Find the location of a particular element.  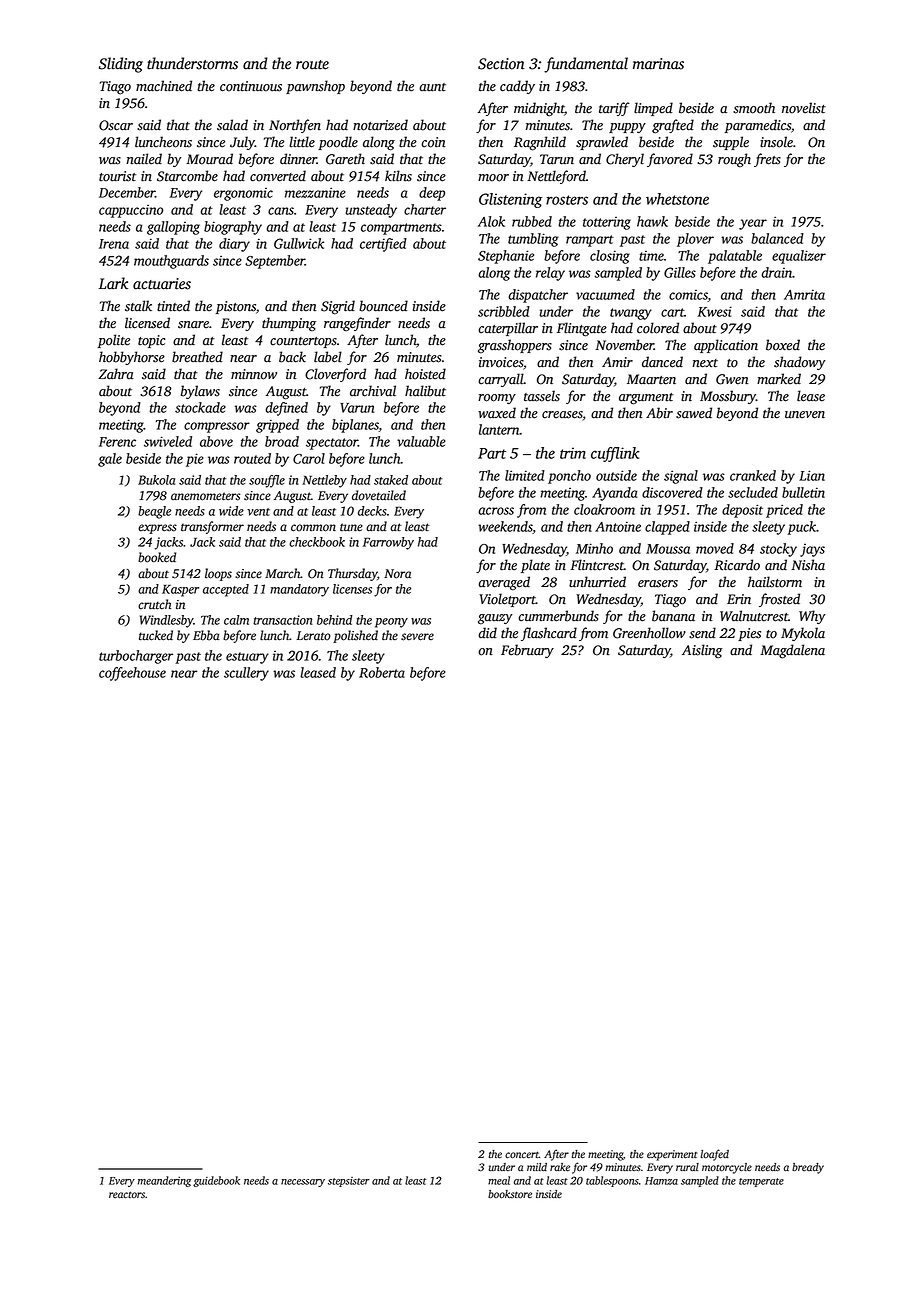

Roberta is located at coordinates (382, 672).
